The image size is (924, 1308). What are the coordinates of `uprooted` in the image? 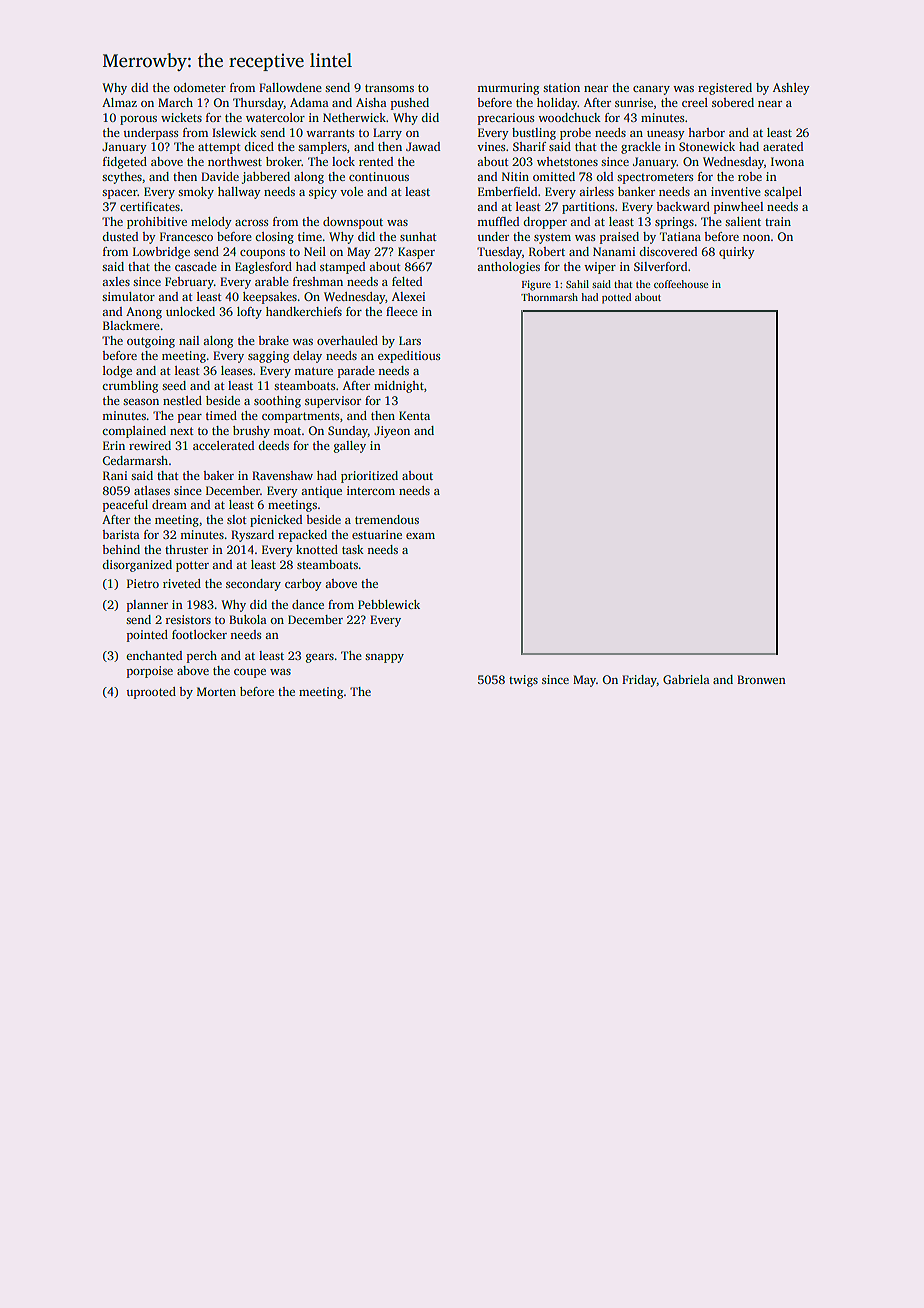 It's located at (151, 693).
